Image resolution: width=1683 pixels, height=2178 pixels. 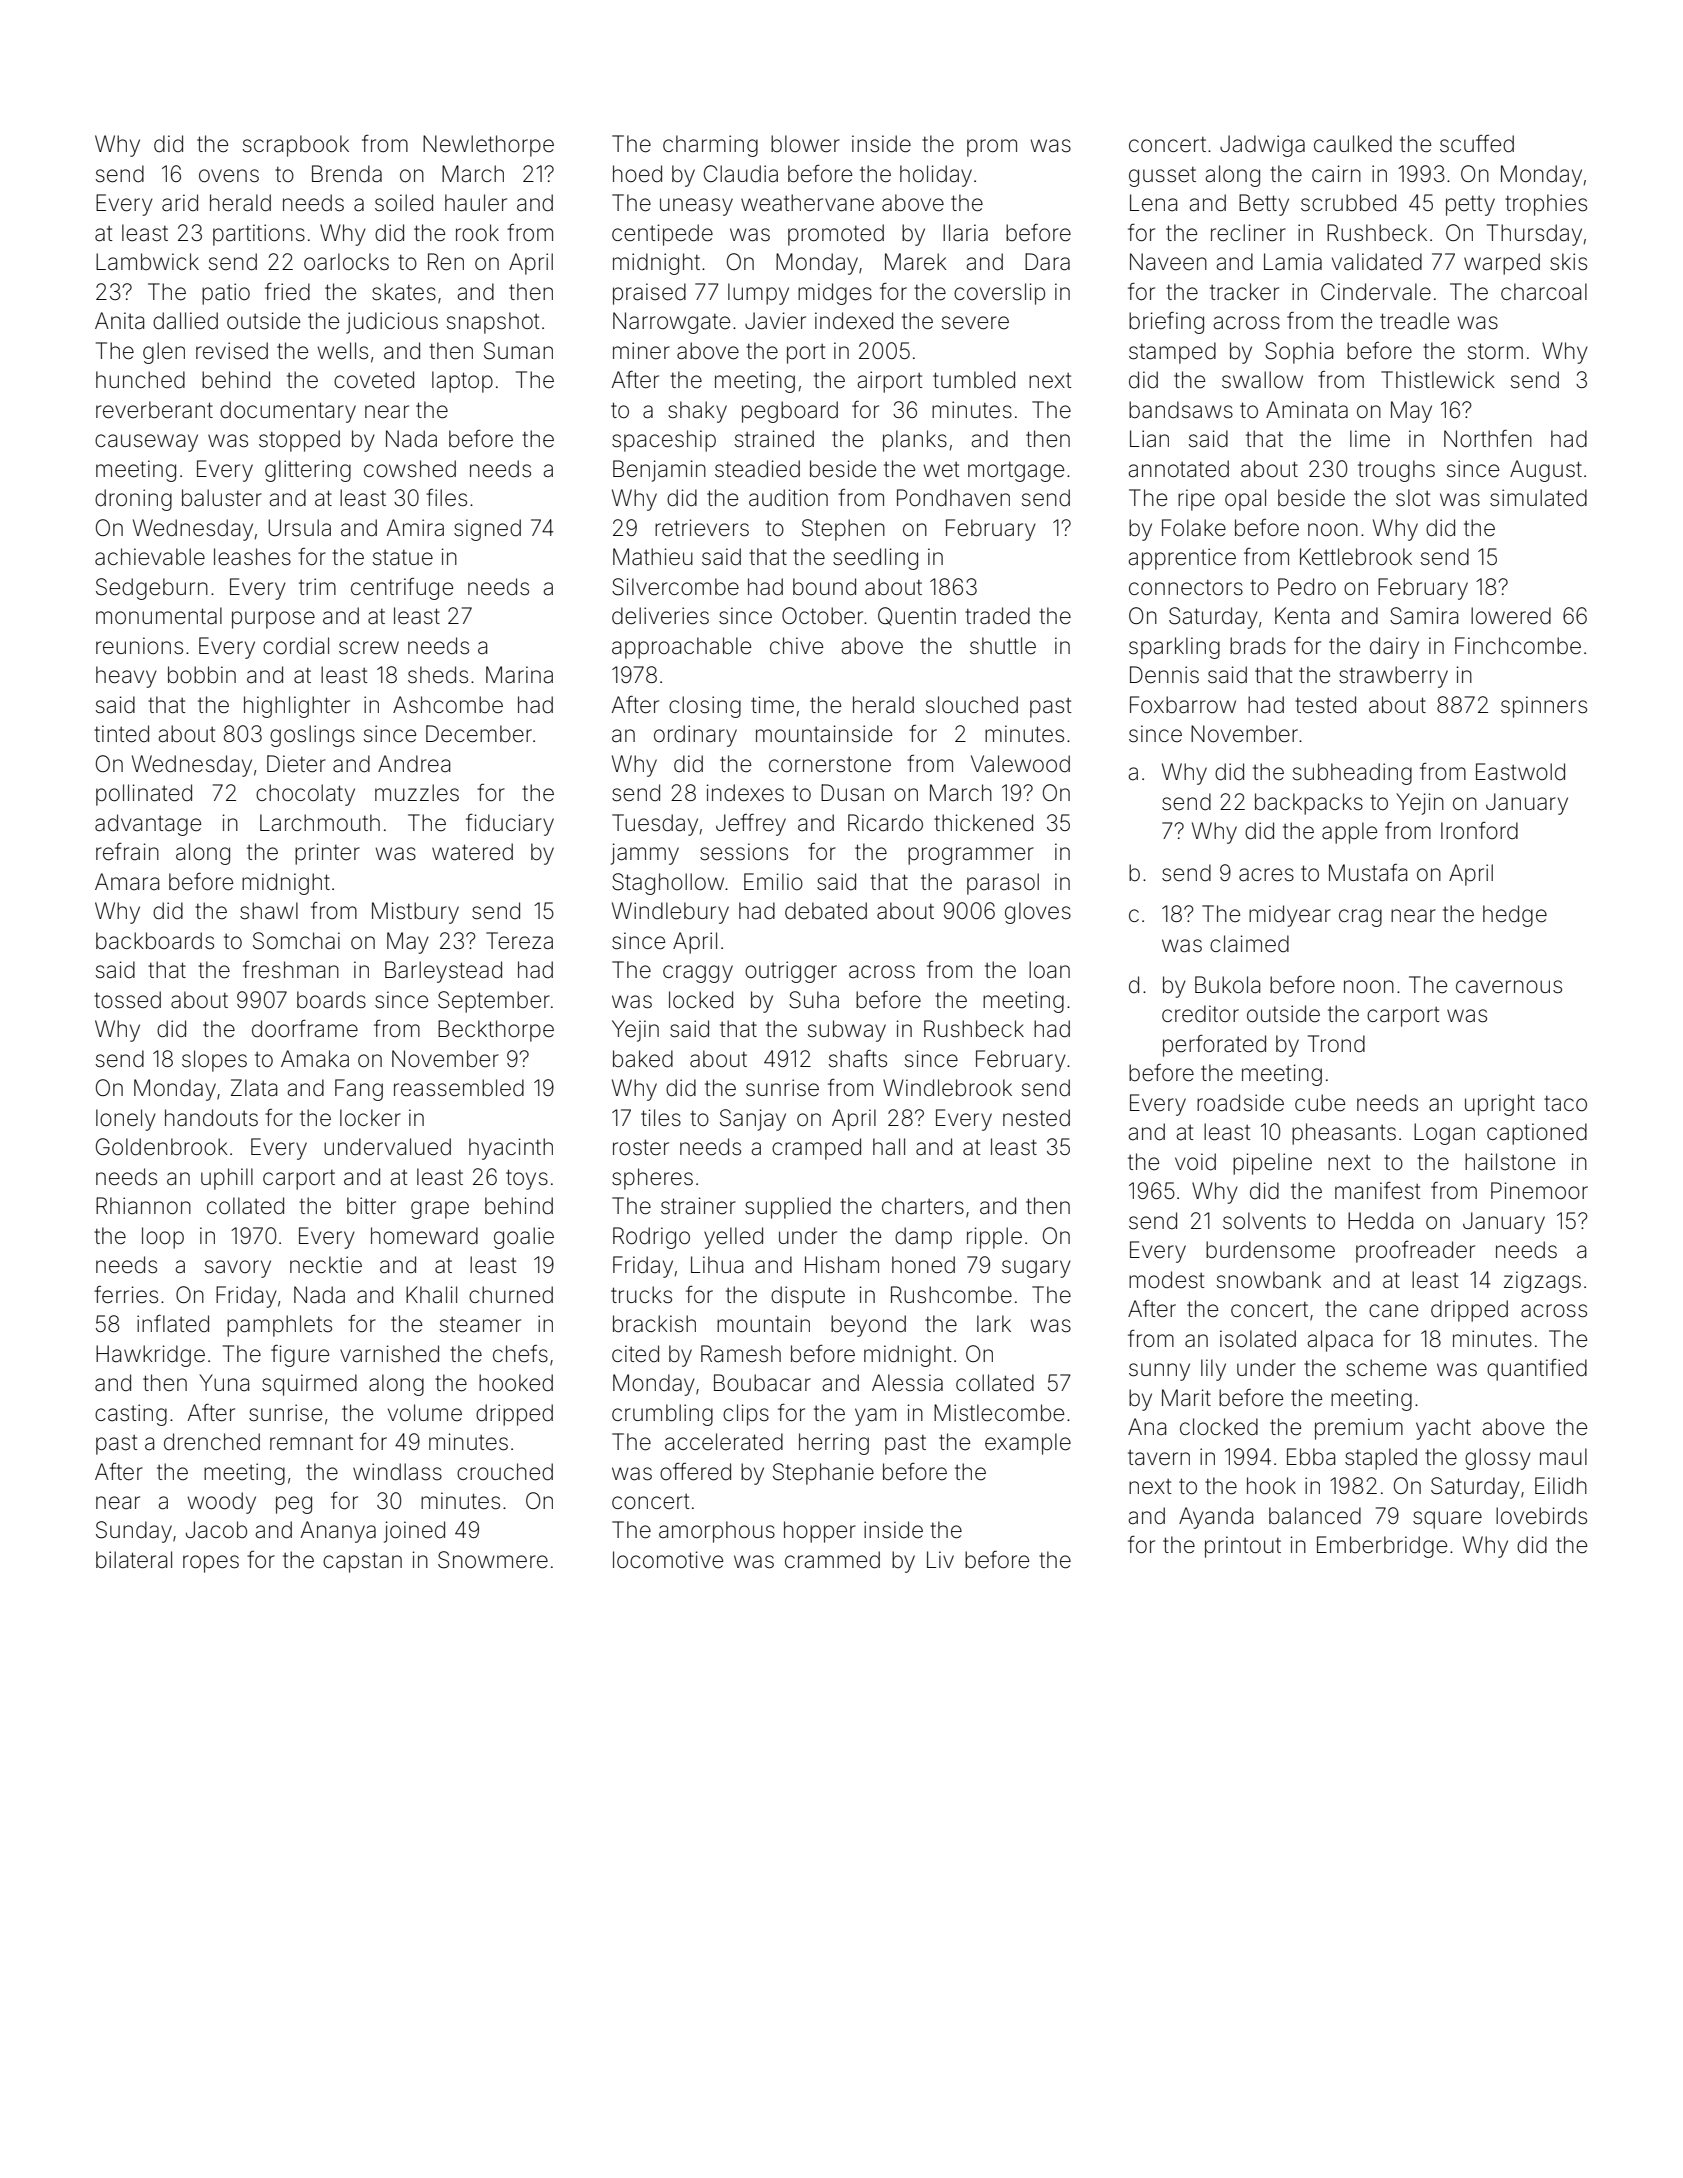 I want to click on volume, so click(x=425, y=1413).
